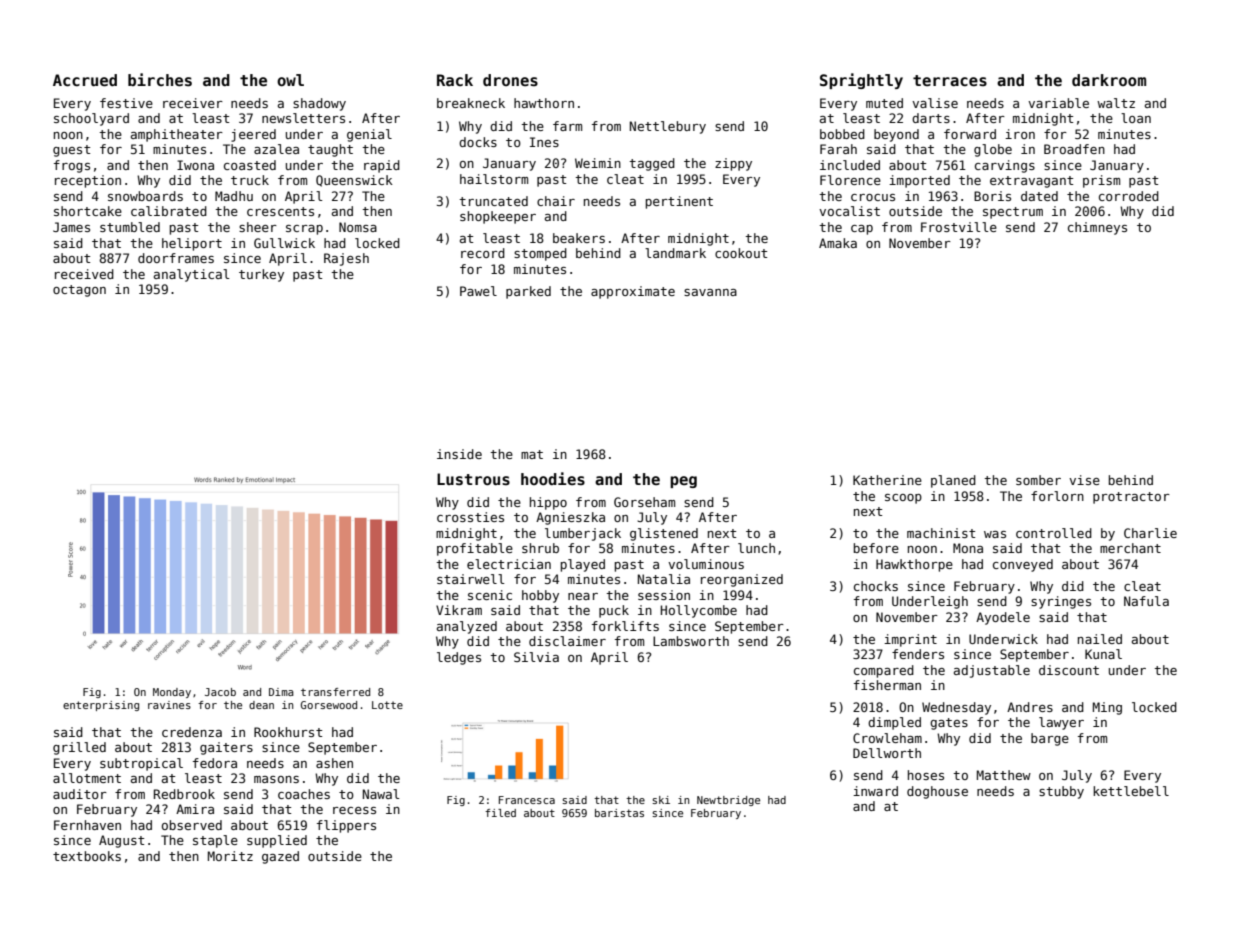 The image size is (1233, 952). Describe the element at coordinates (1030, 707) in the screenshot. I see `Andres` at that location.
